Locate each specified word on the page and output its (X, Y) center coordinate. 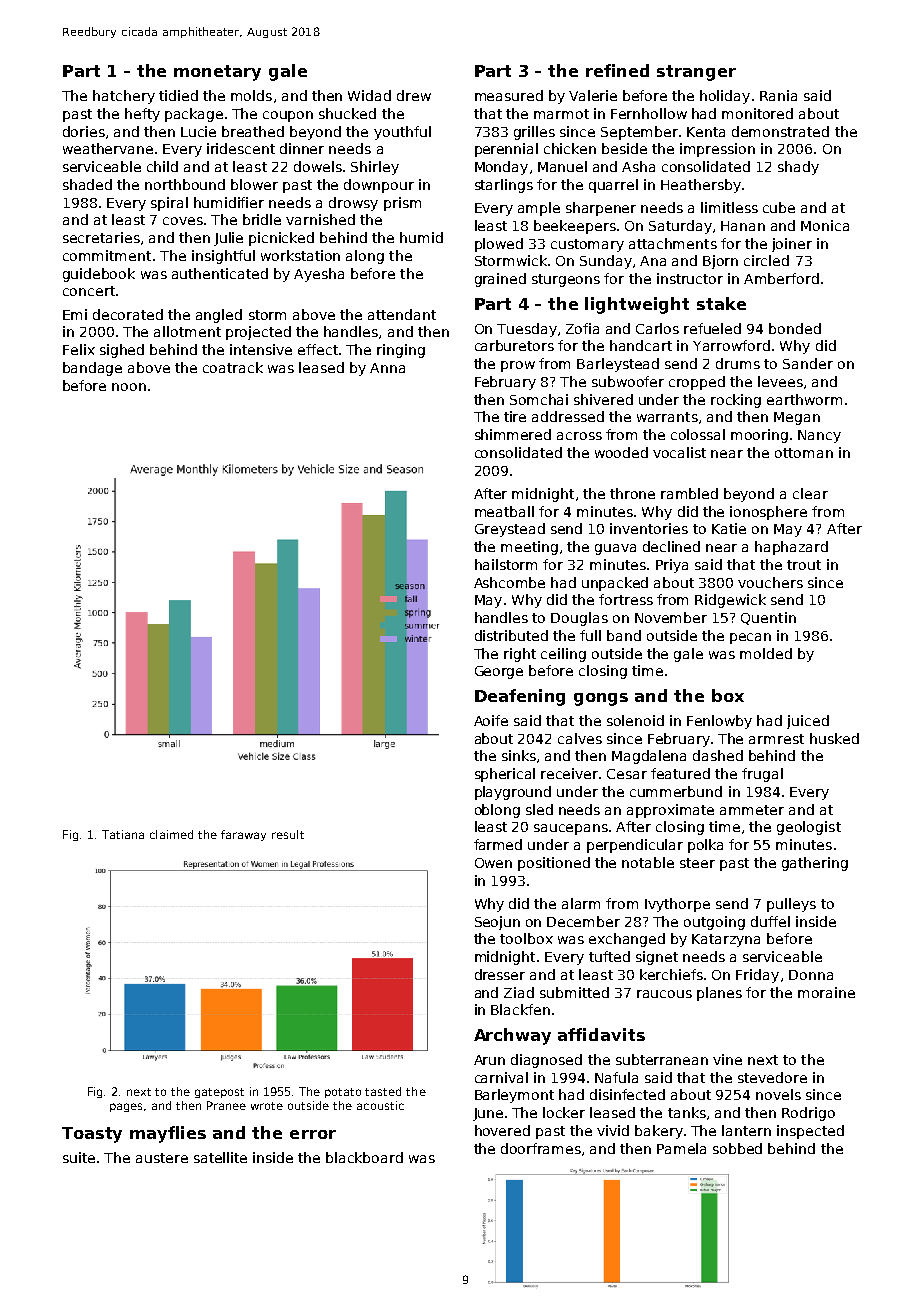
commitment (107, 255)
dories (84, 131)
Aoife (491, 720)
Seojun (497, 923)
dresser (500, 974)
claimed (171, 834)
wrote (267, 1106)
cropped (697, 383)
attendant (402, 314)
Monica (825, 225)
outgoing (714, 923)
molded (766, 653)
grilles (534, 133)
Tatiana (123, 834)
